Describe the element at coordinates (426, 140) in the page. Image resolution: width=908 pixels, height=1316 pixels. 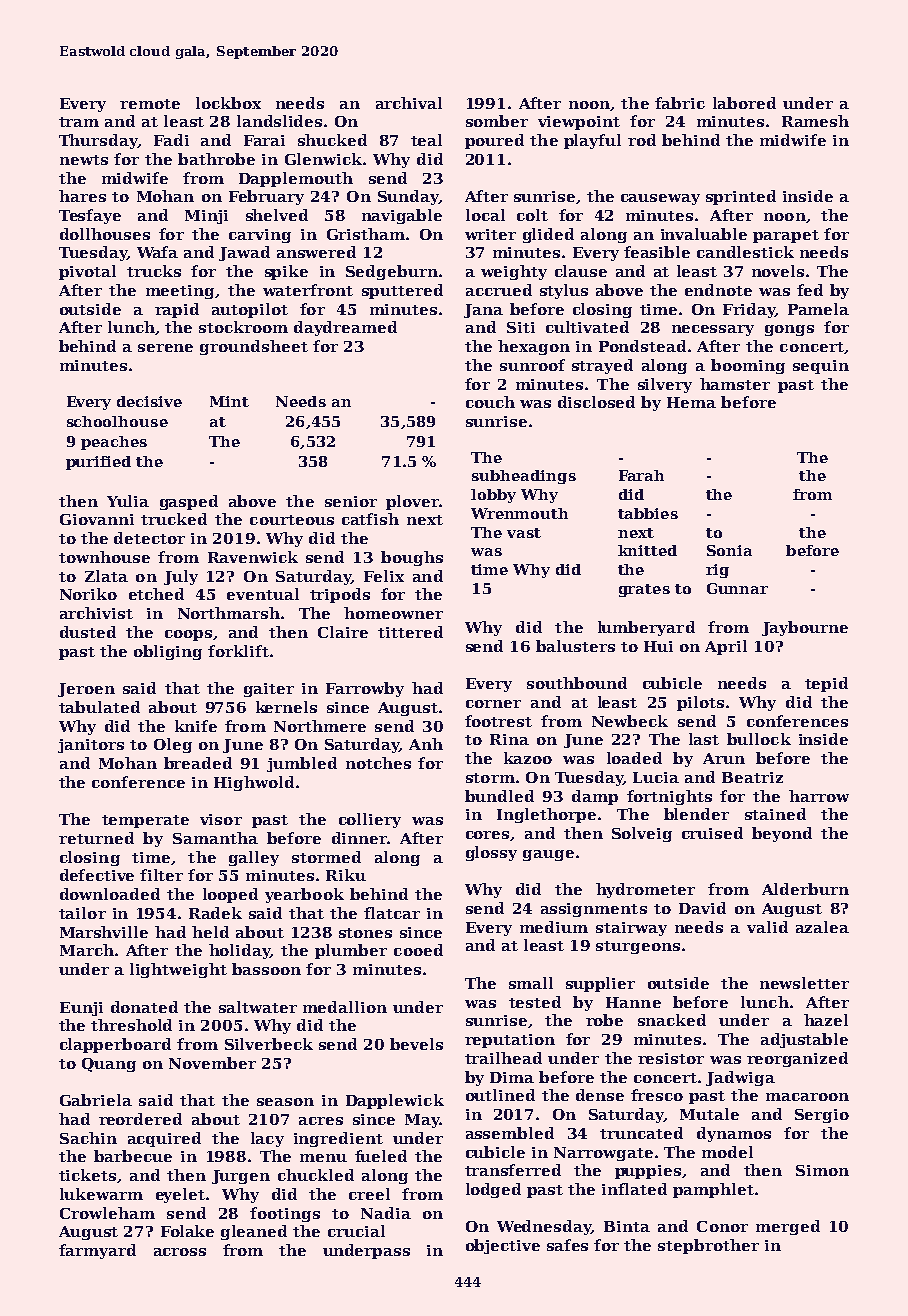
I see `teal` at that location.
